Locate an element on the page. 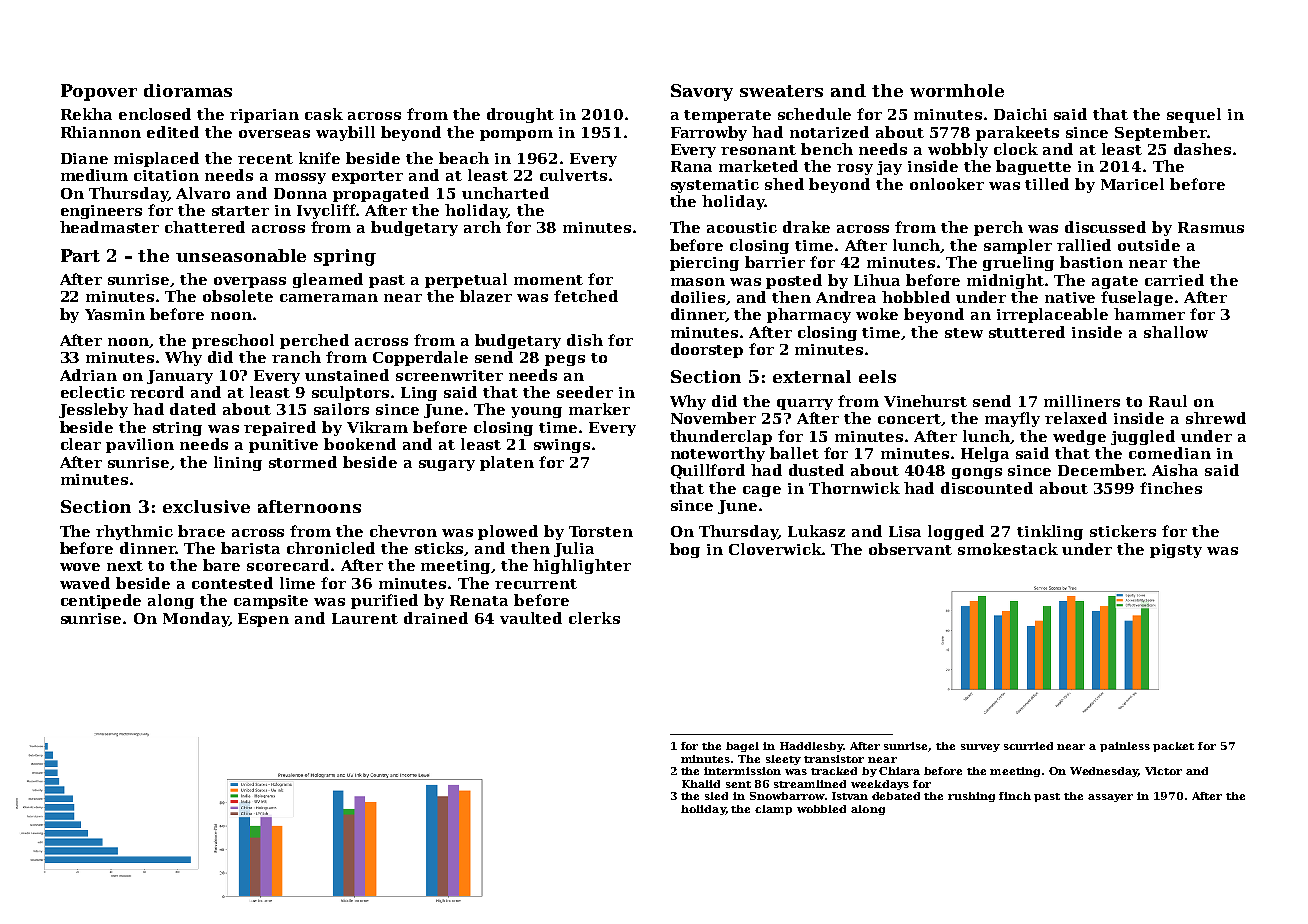 This page has width=1308, height=924. Adrian is located at coordinates (88, 375).
